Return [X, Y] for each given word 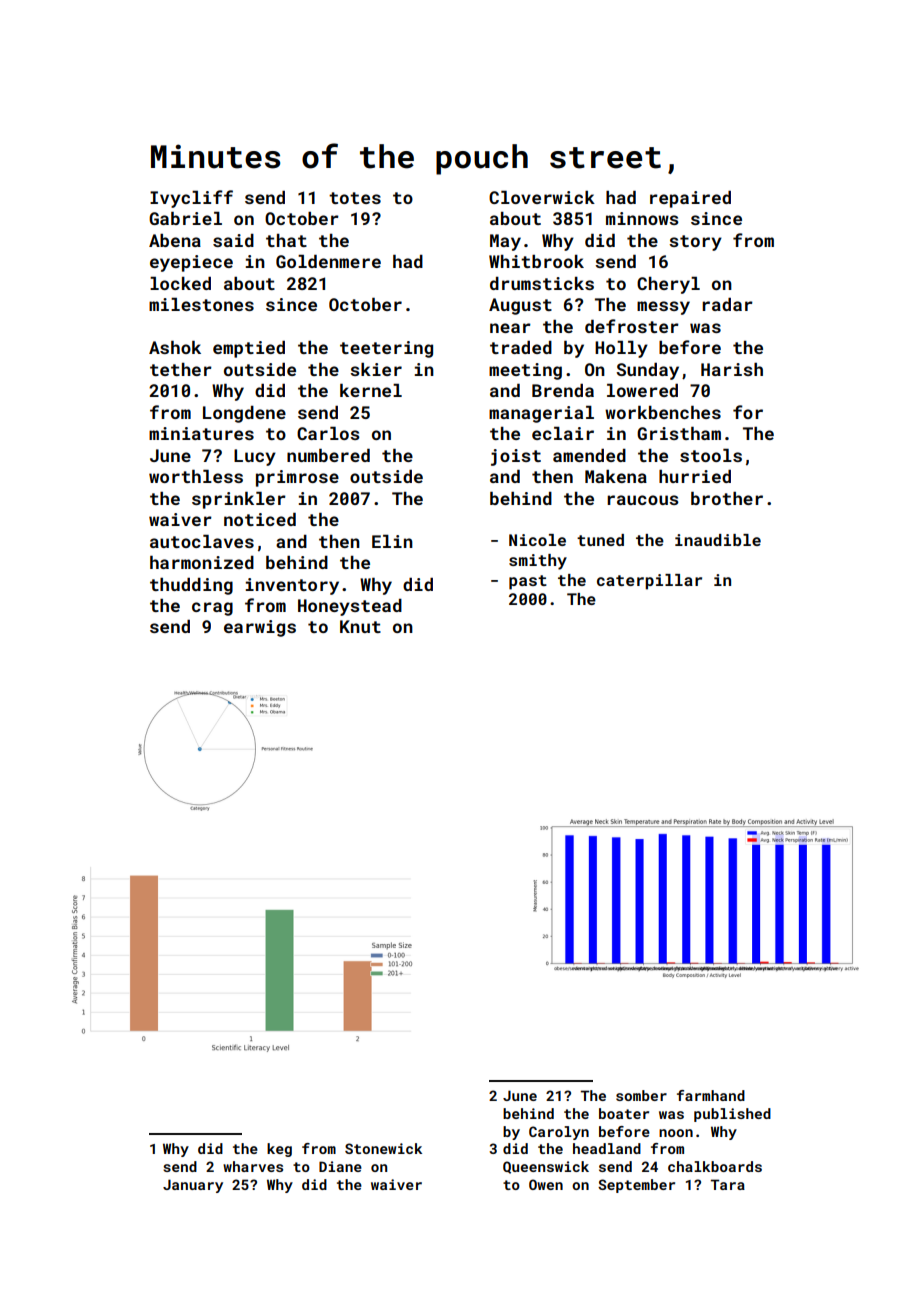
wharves [253, 1166]
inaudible [718, 540]
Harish [732, 369]
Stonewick [383, 1148]
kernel [371, 390]
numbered [328, 455]
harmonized [202, 562]
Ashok [175, 347]
